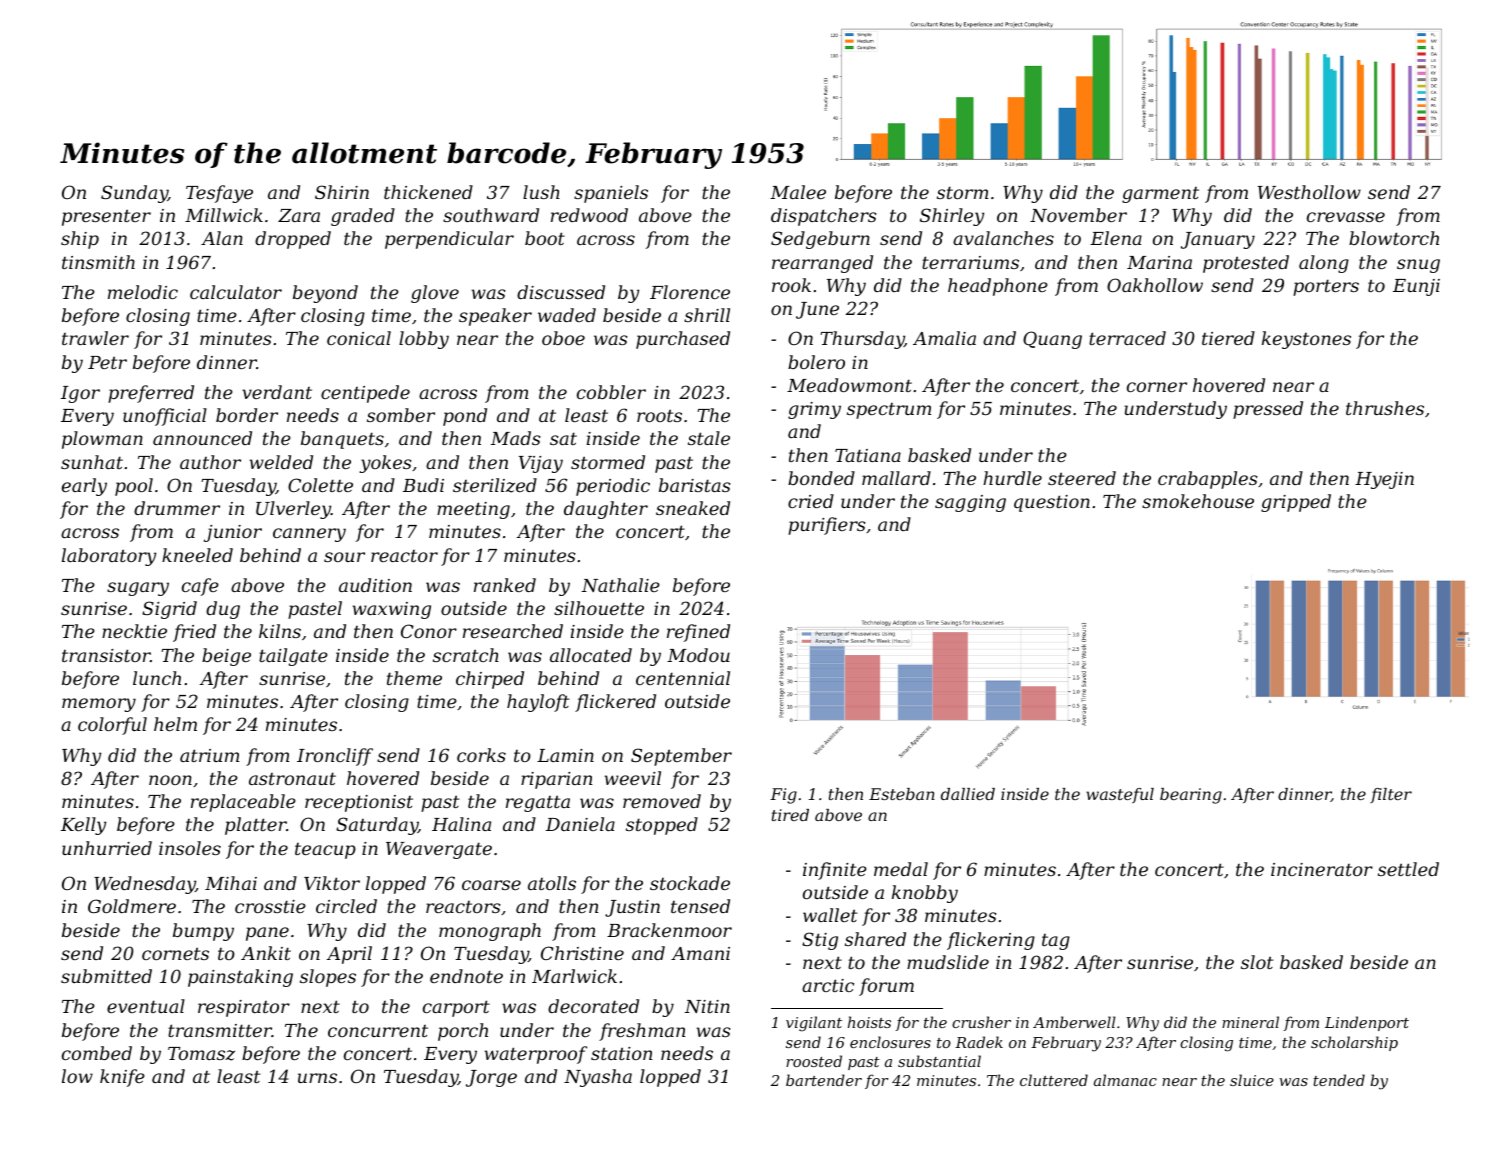 This screenshot has height=1161, width=1502. Describe the element at coordinates (824, 1080) in the screenshot. I see `bartender` at that location.
